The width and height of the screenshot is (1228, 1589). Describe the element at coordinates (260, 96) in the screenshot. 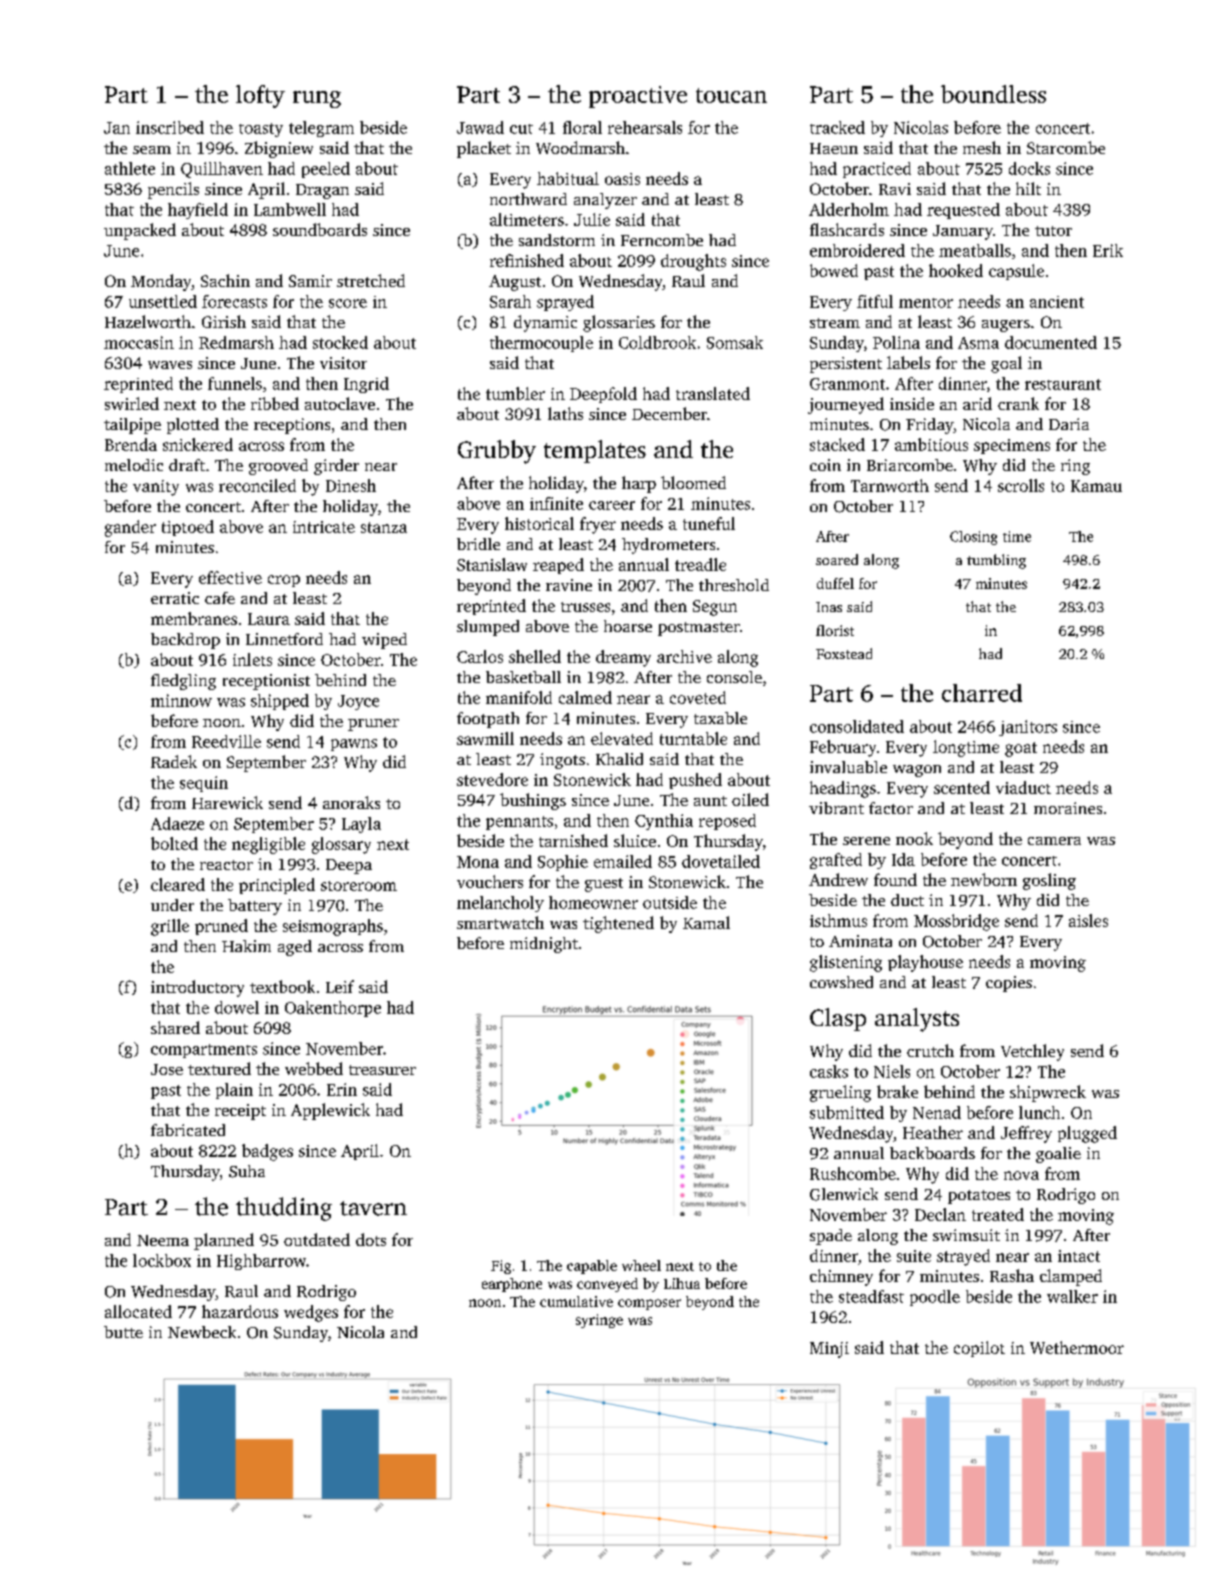

I see `lofty` at that location.
